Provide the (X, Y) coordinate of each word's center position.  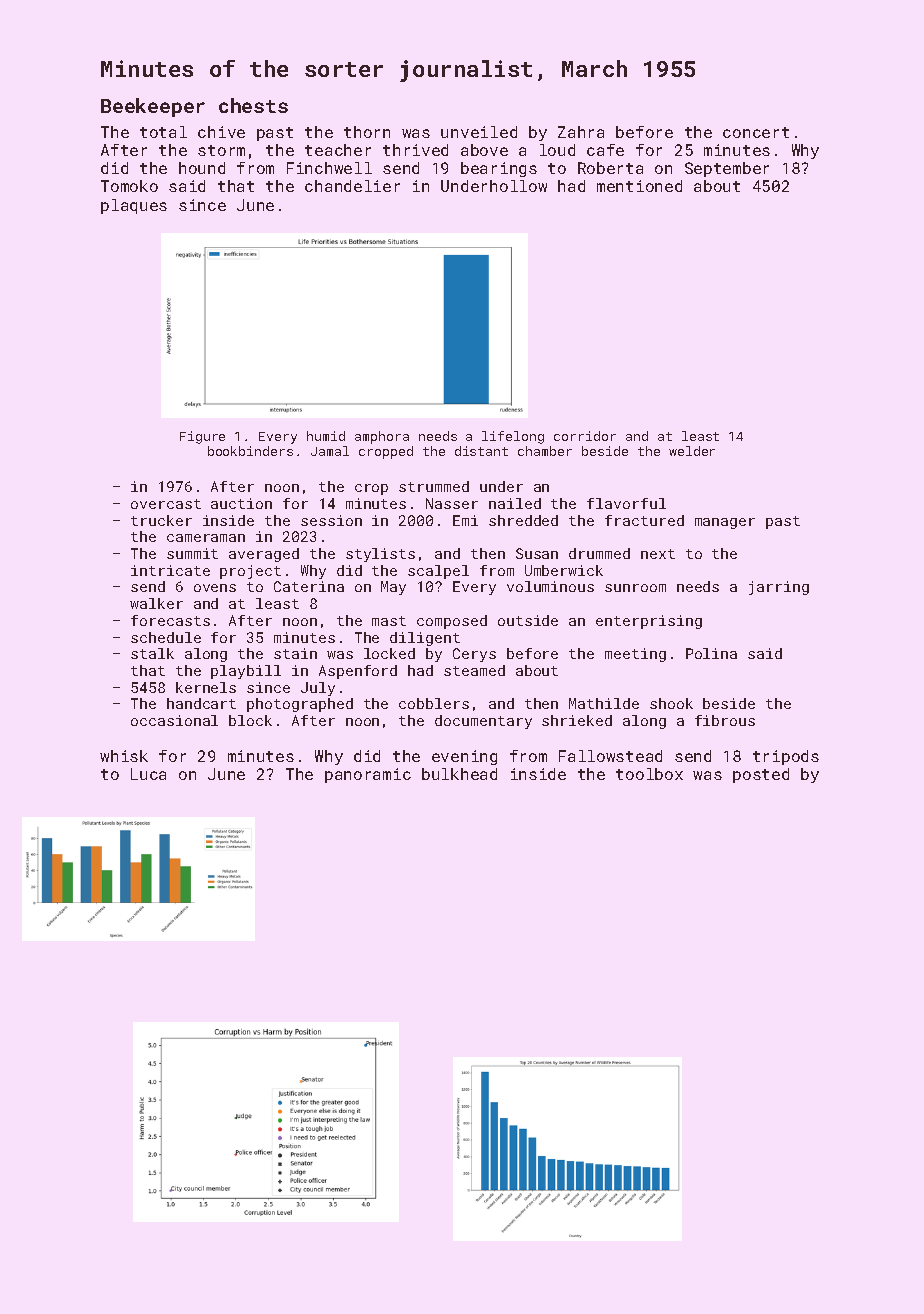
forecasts (170, 620)
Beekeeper (153, 107)
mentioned (639, 186)
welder (692, 451)
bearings (499, 169)
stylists (380, 555)
